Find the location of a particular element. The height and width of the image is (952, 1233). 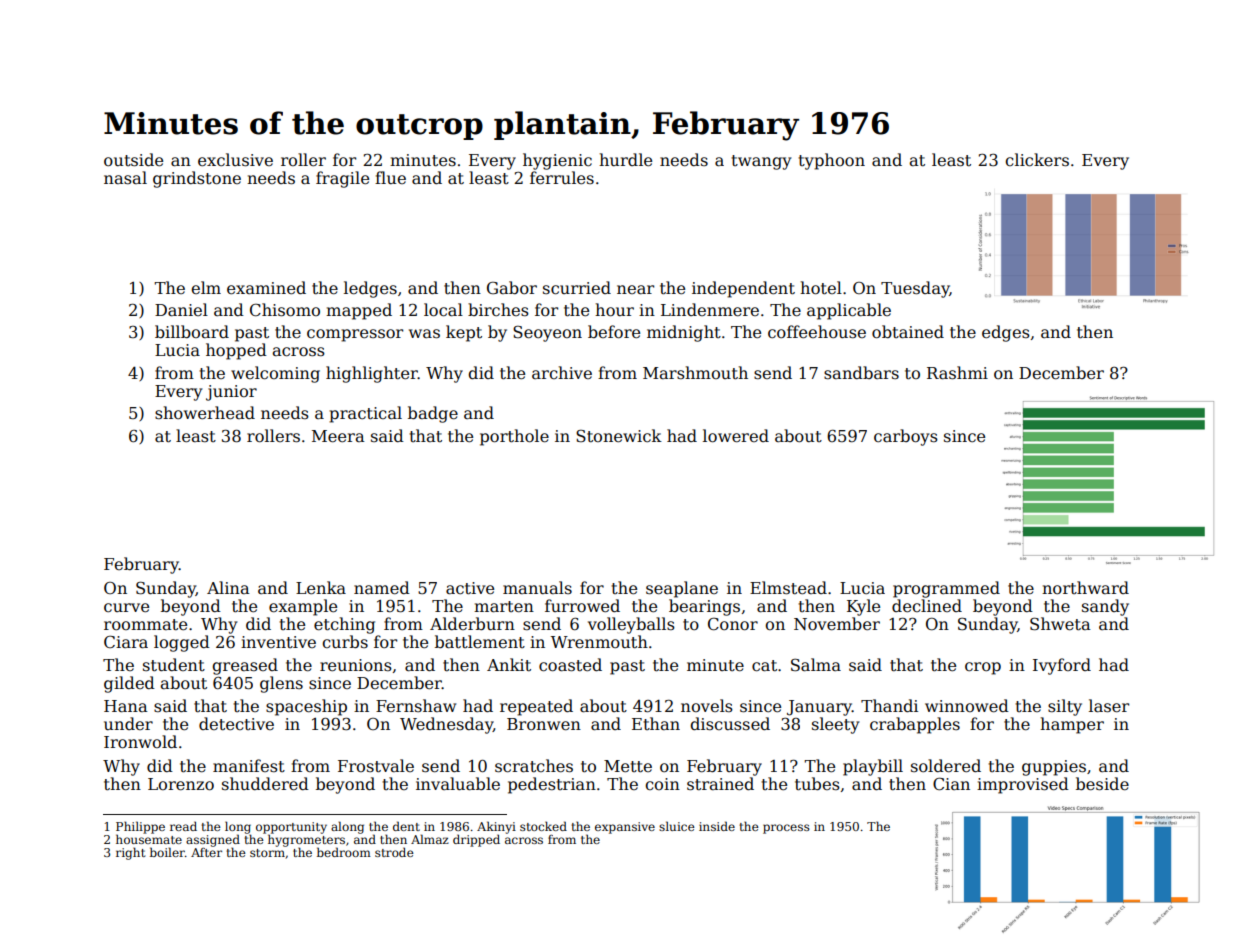

northward is located at coordinates (1085, 587).
